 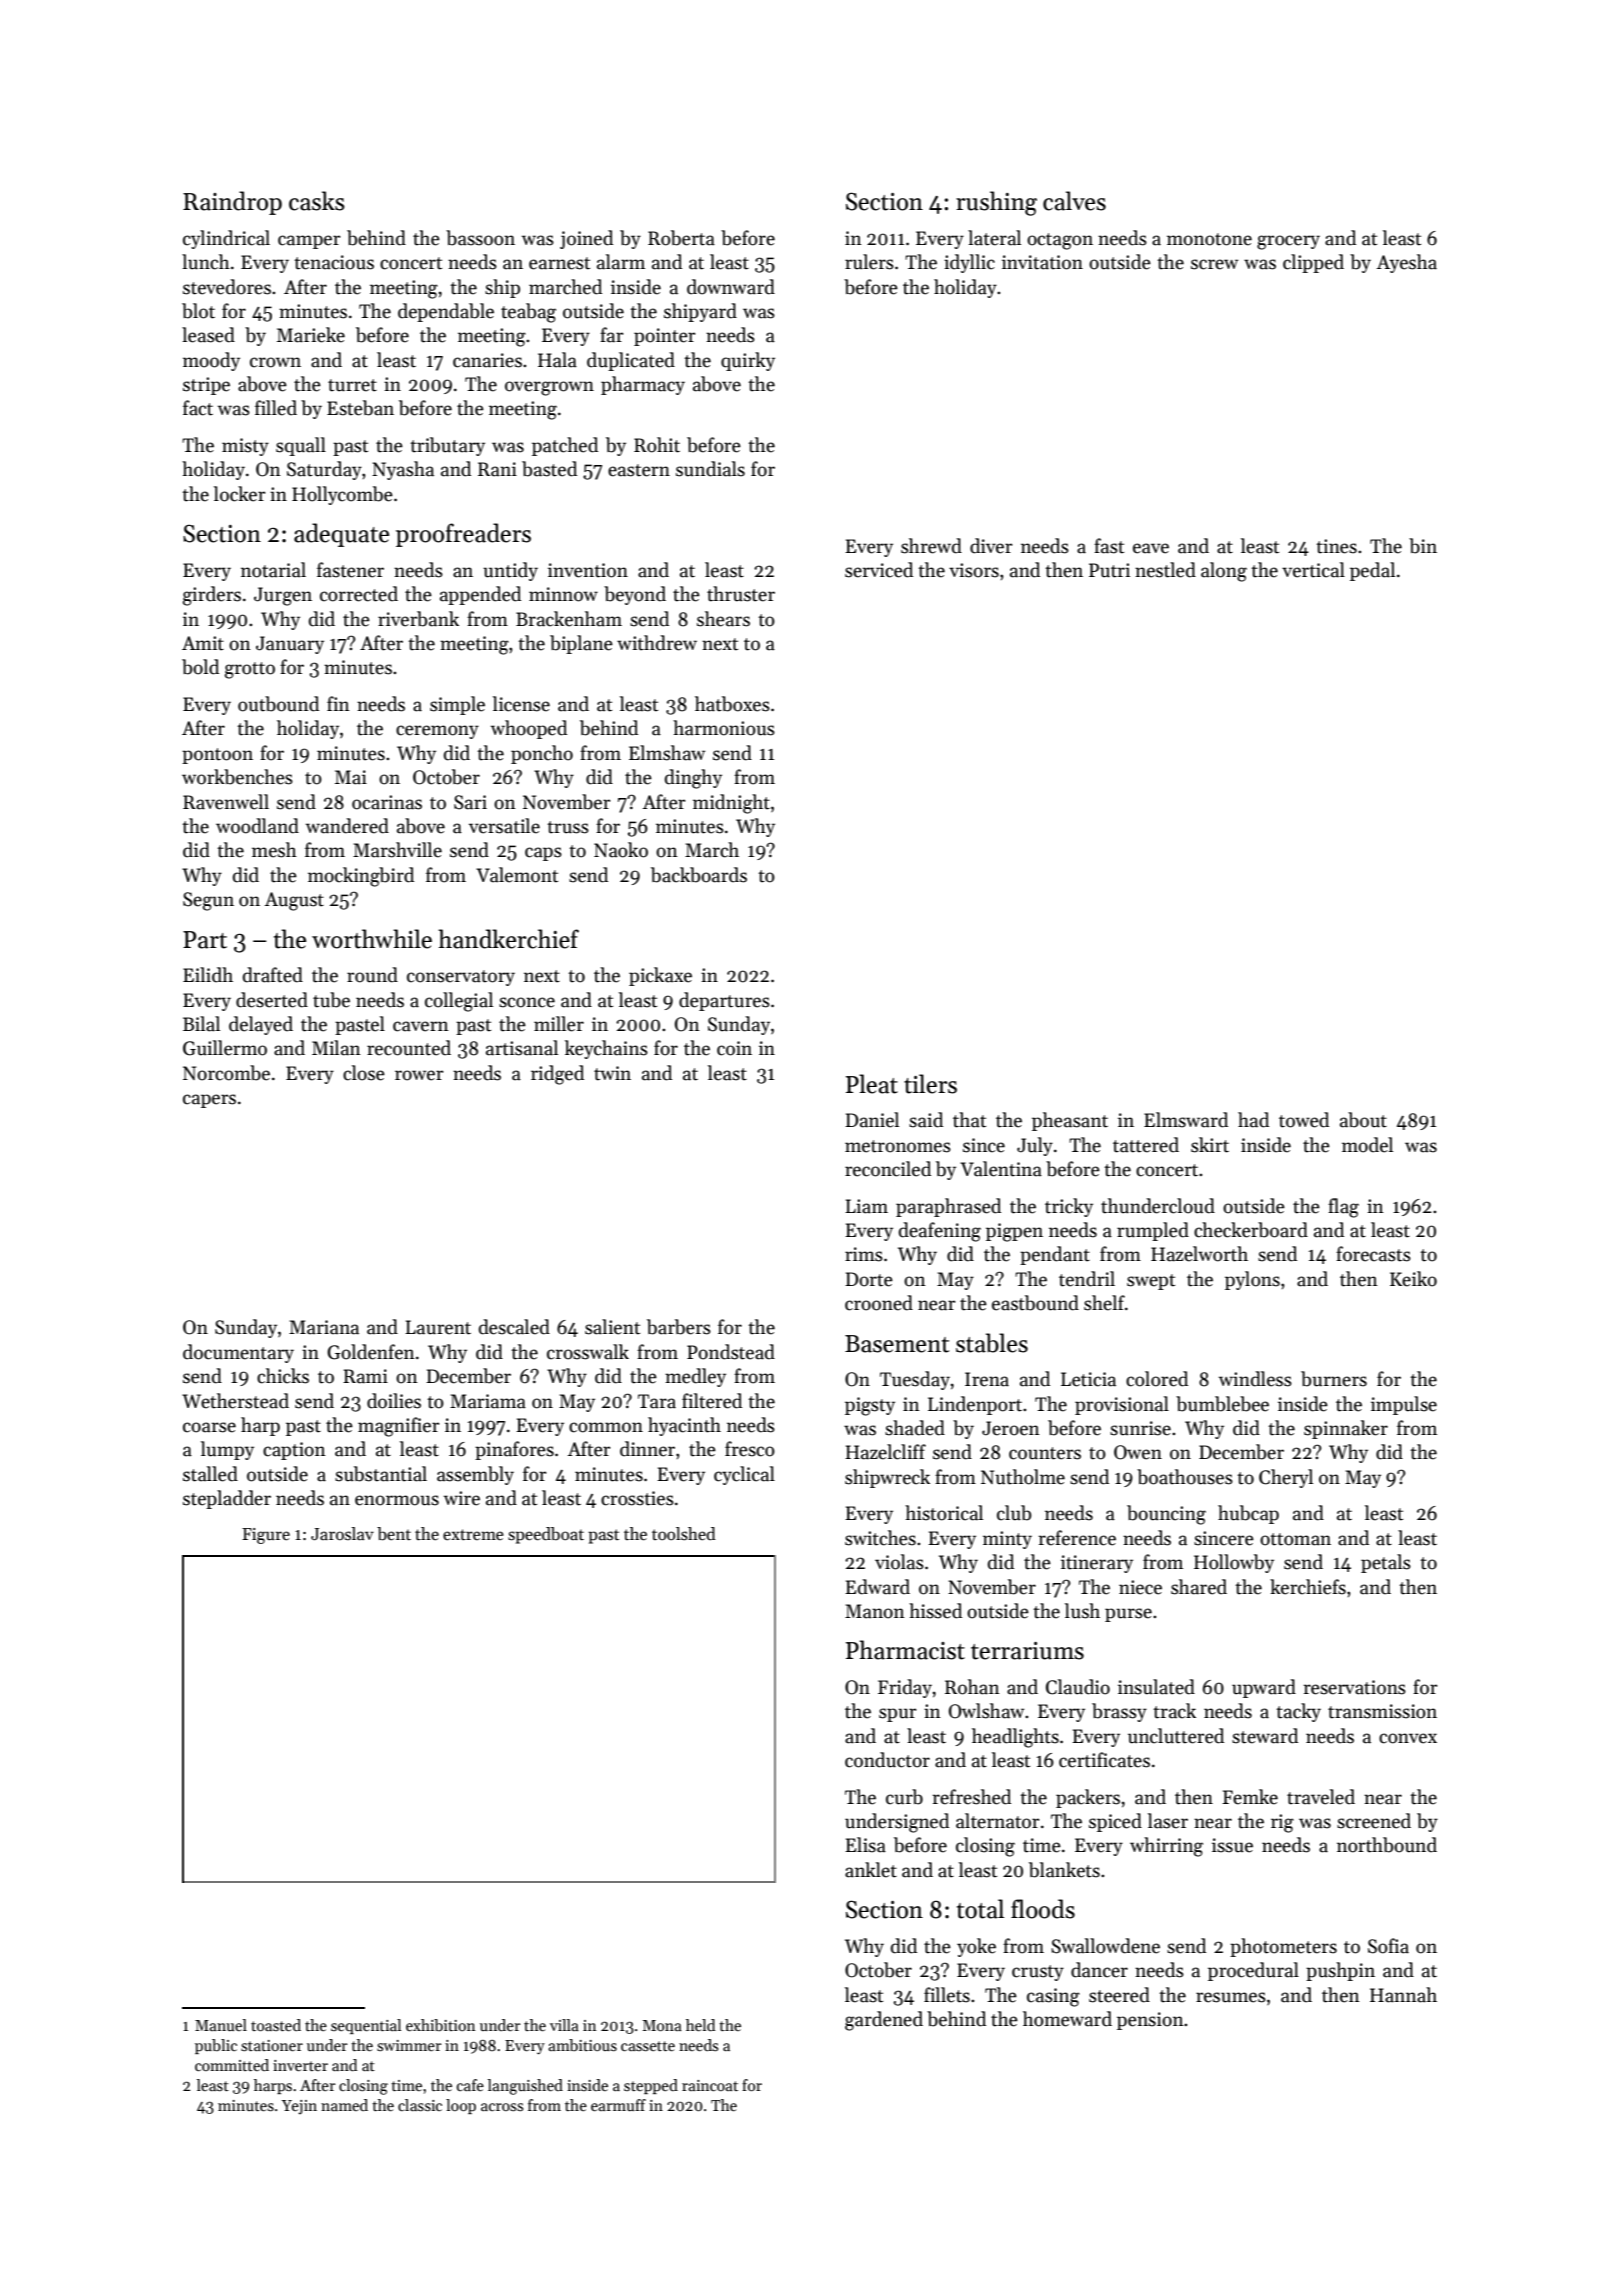 What do you see at coordinates (364, 1073) in the screenshot?
I see `close` at bounding box center [364, 1073].
